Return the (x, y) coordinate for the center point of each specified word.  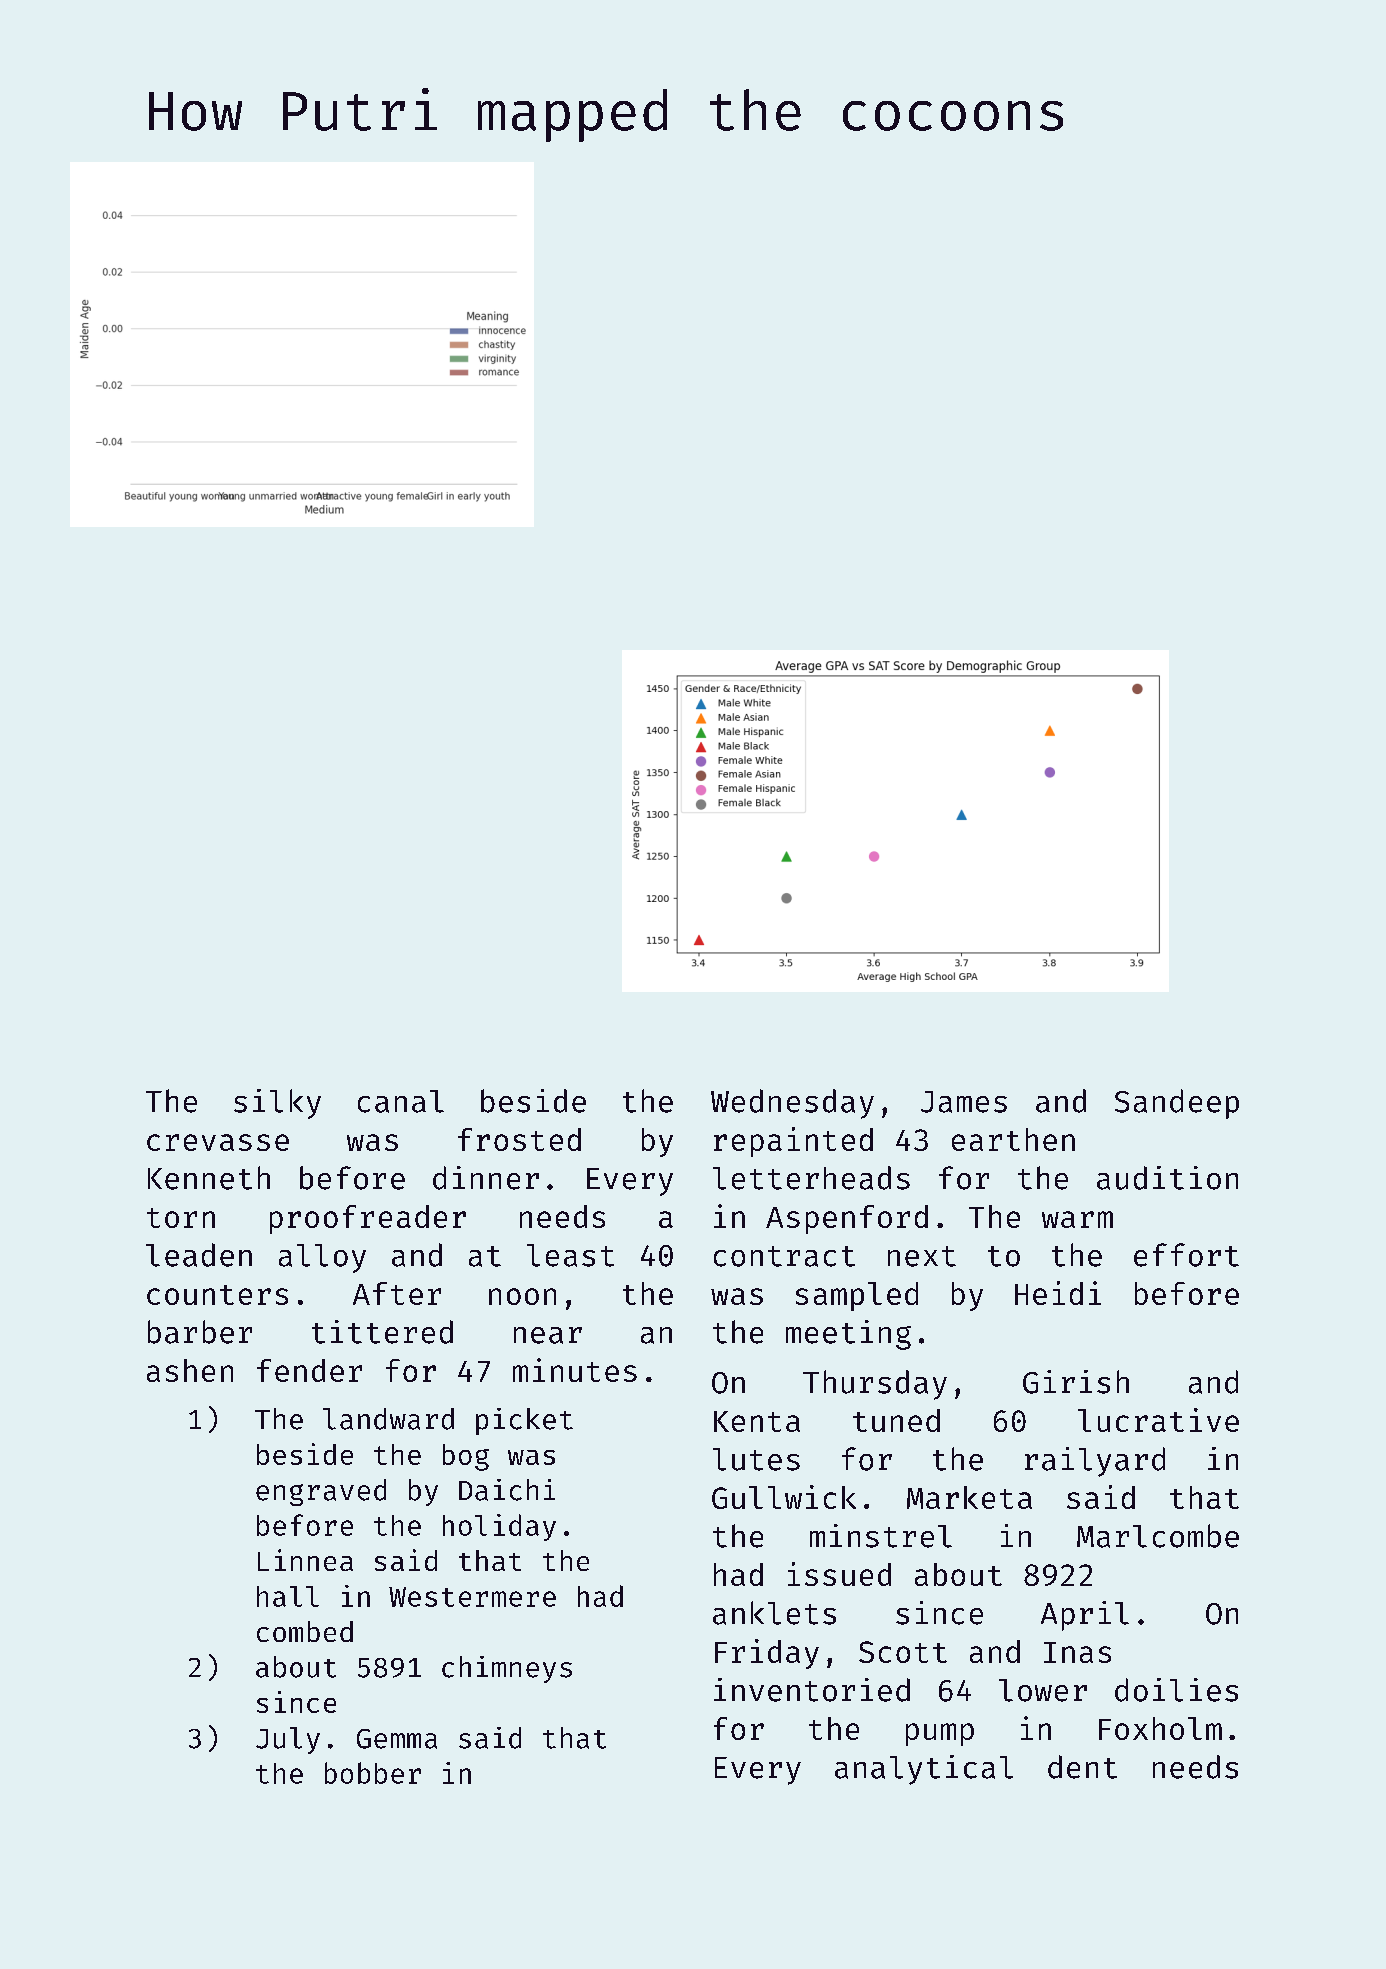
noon (522, 1296)
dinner (486, 1178)
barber (200, 1332)
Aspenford (847, 1219)
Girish (1076, 1382)
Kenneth (209, 1178)
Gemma (397, 1739)
